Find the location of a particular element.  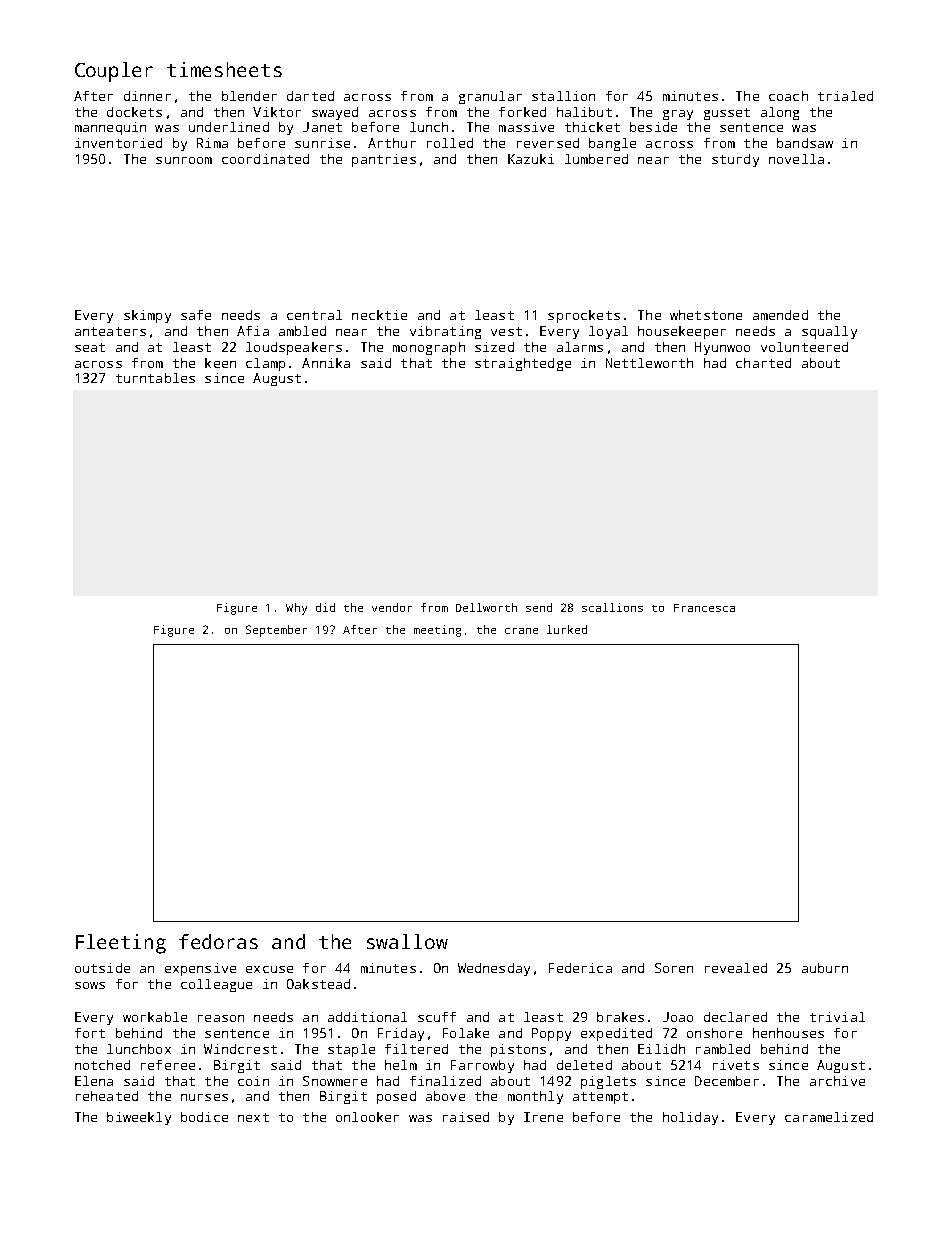

gray is located at coordinates (678, 115).
